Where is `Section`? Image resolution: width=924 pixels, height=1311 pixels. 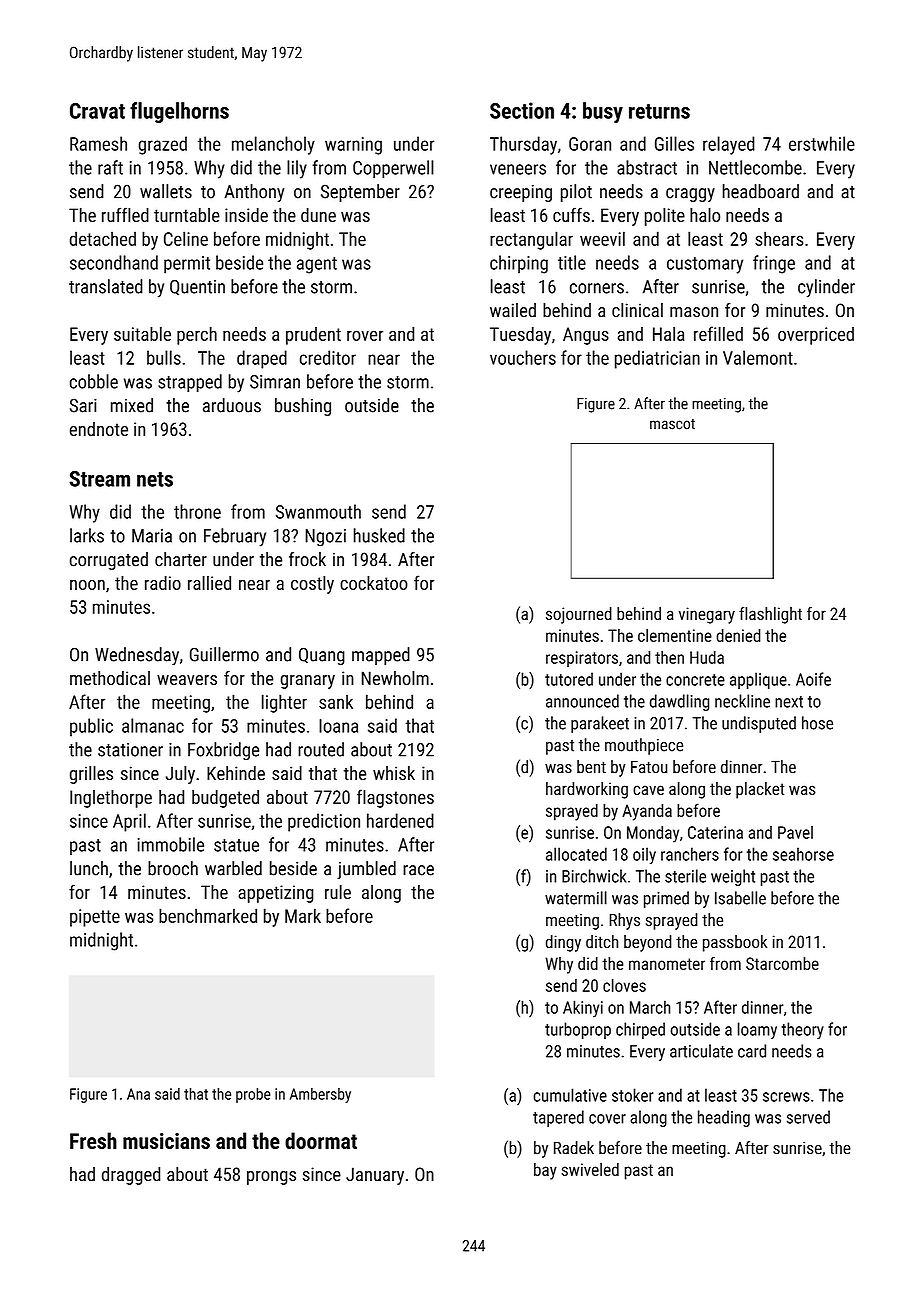
Section is located at coordinates (522, 110).
